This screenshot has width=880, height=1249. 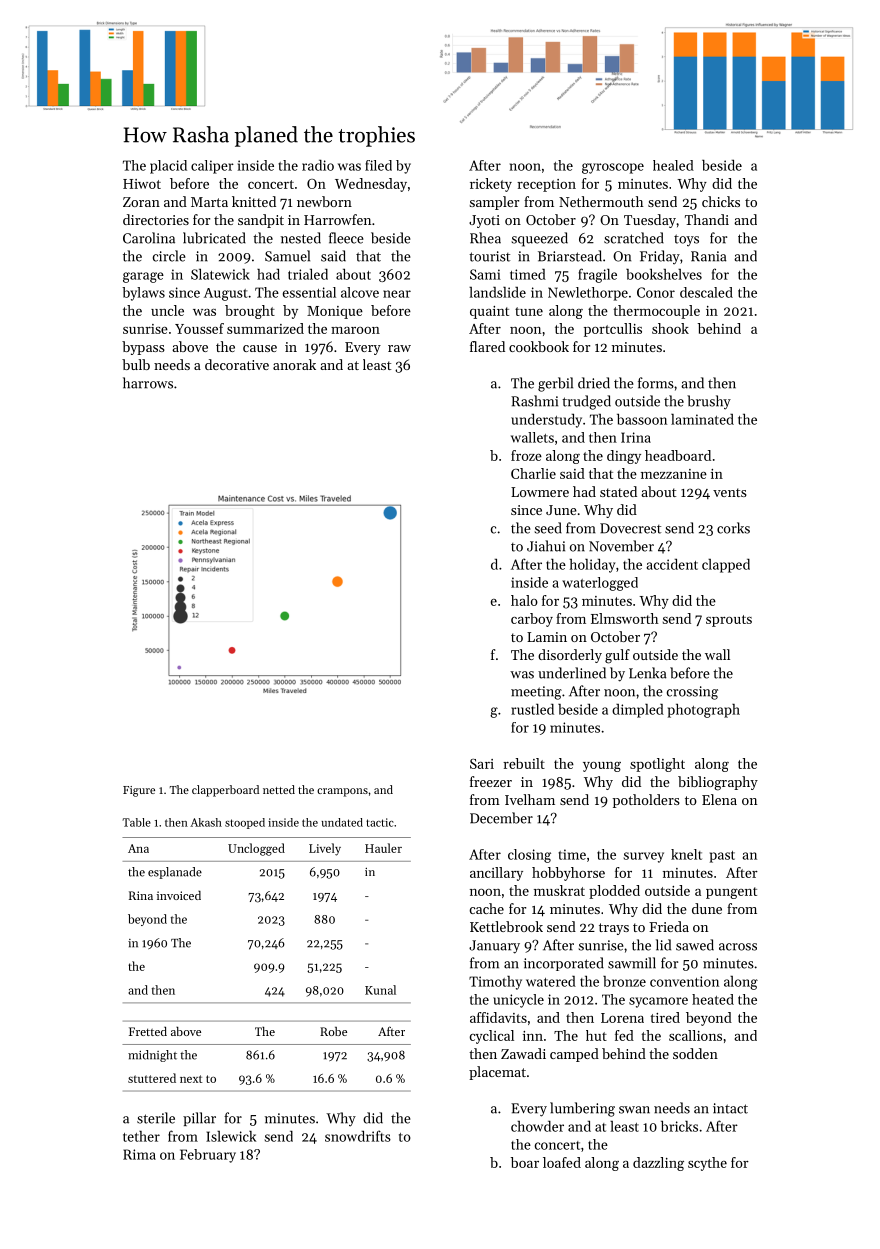 What do you see at coordinates (707, 1164) in the screenshot?
I see `scythe` at bounding box center [707, 1164].
